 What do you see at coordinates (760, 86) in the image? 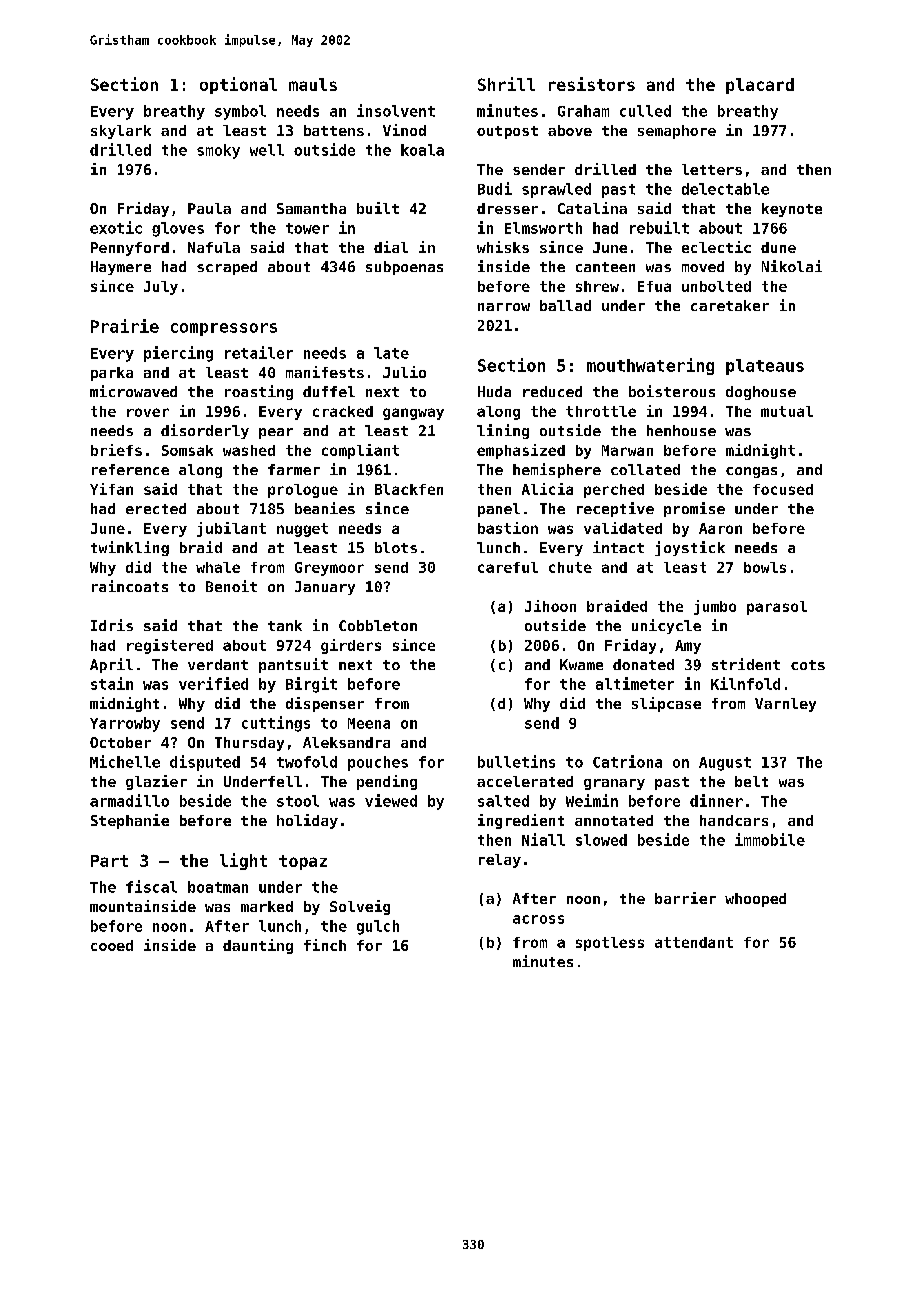
I see `placard` at bounding box center [760, 86].
